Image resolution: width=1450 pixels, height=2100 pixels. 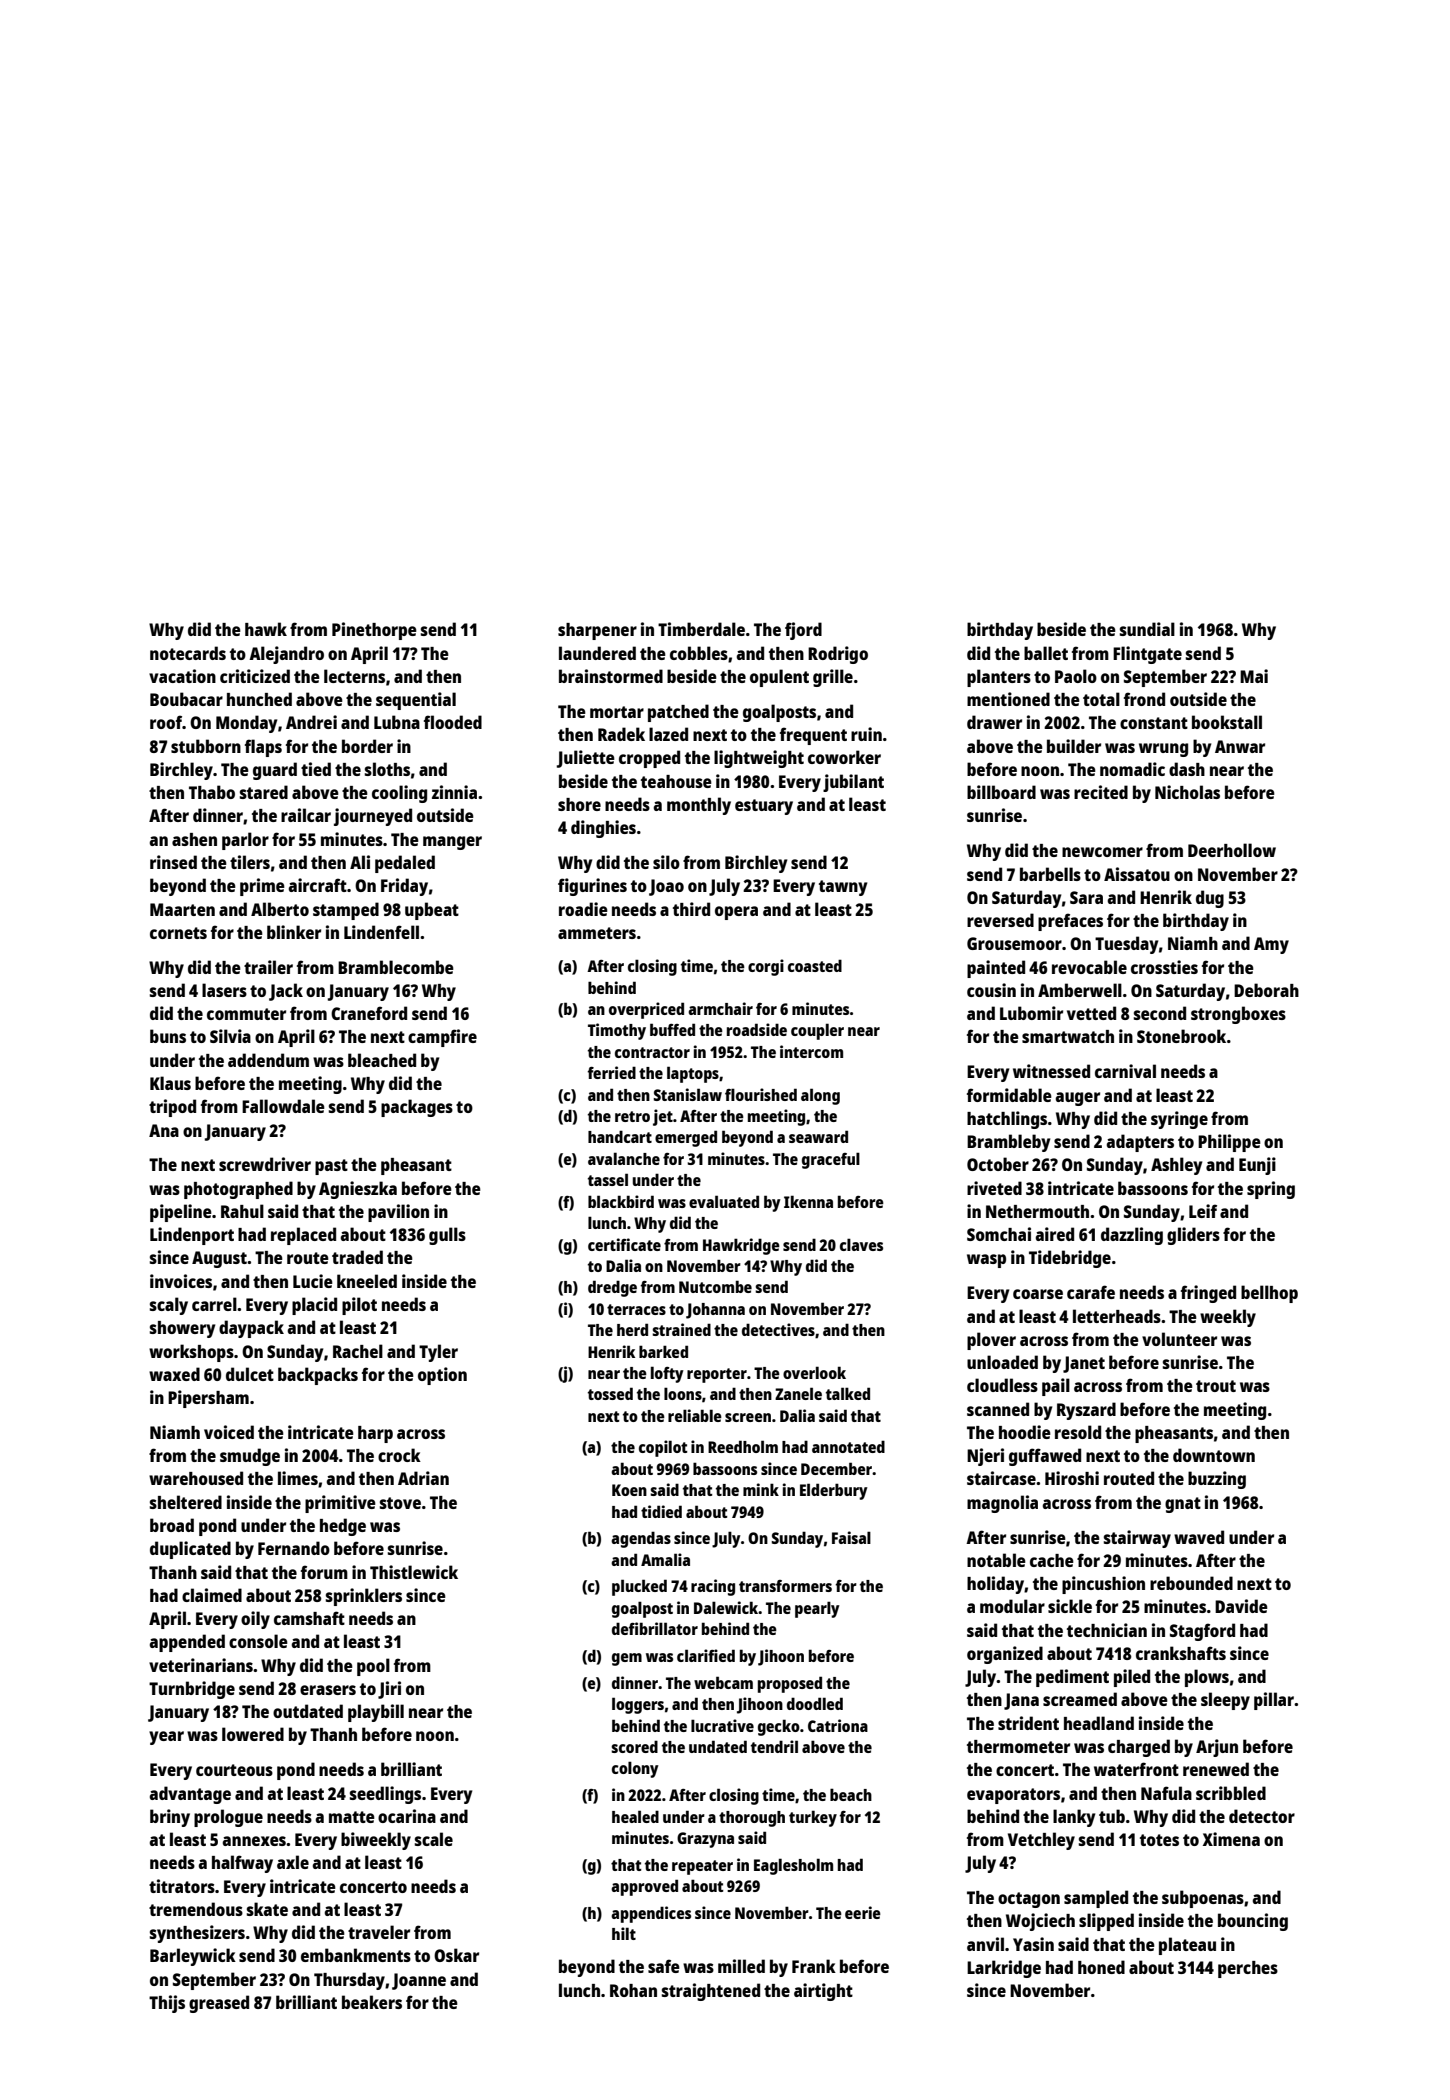 What do you see at coordinates (354, 676) in the screenshot?
I see `lecterns` at bounding box center [354, 676].
